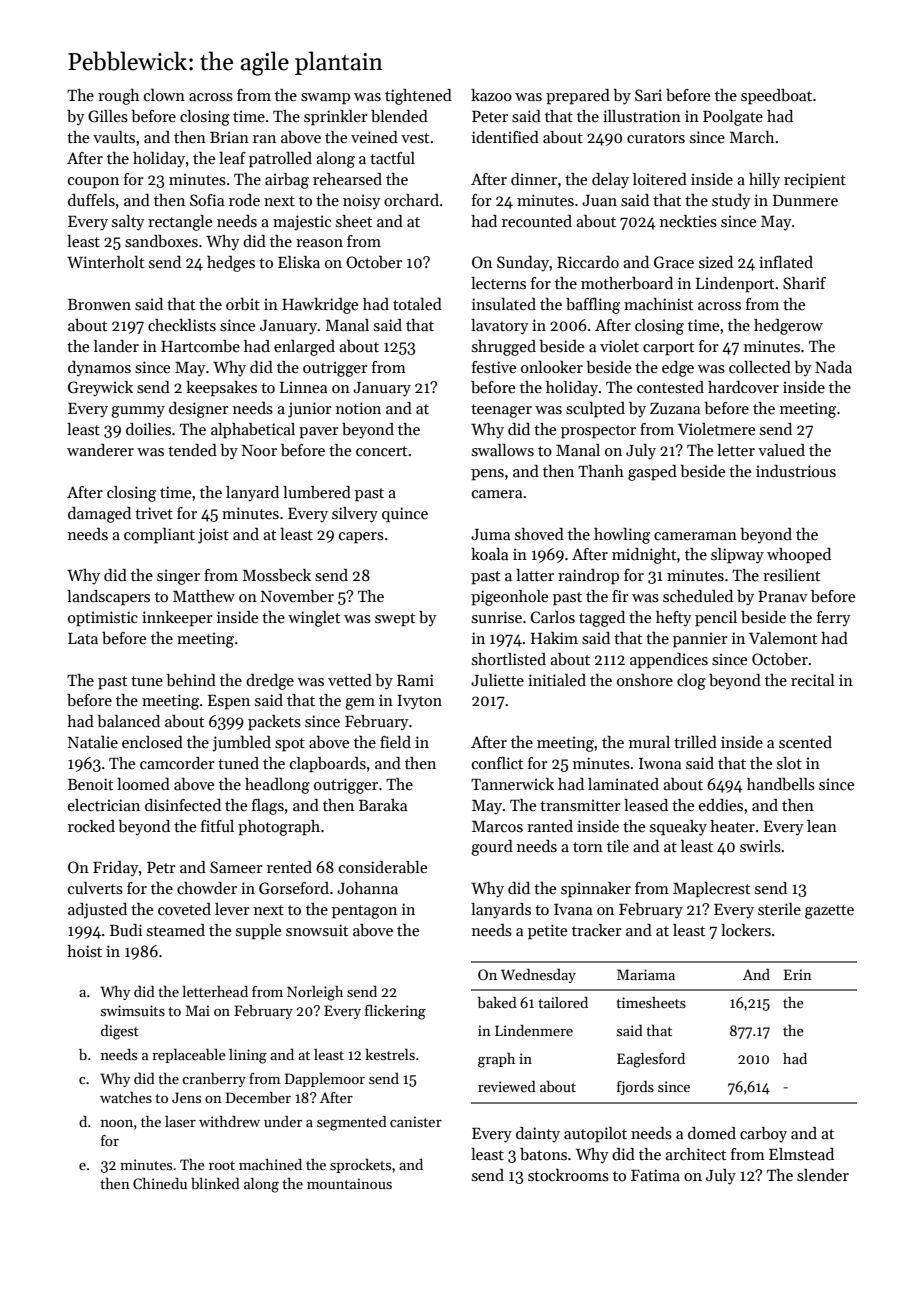 The image size is (924, 1308). Describe the element at coordinates (776, 97) in the screenshot. I see `speedboat` at that location.
